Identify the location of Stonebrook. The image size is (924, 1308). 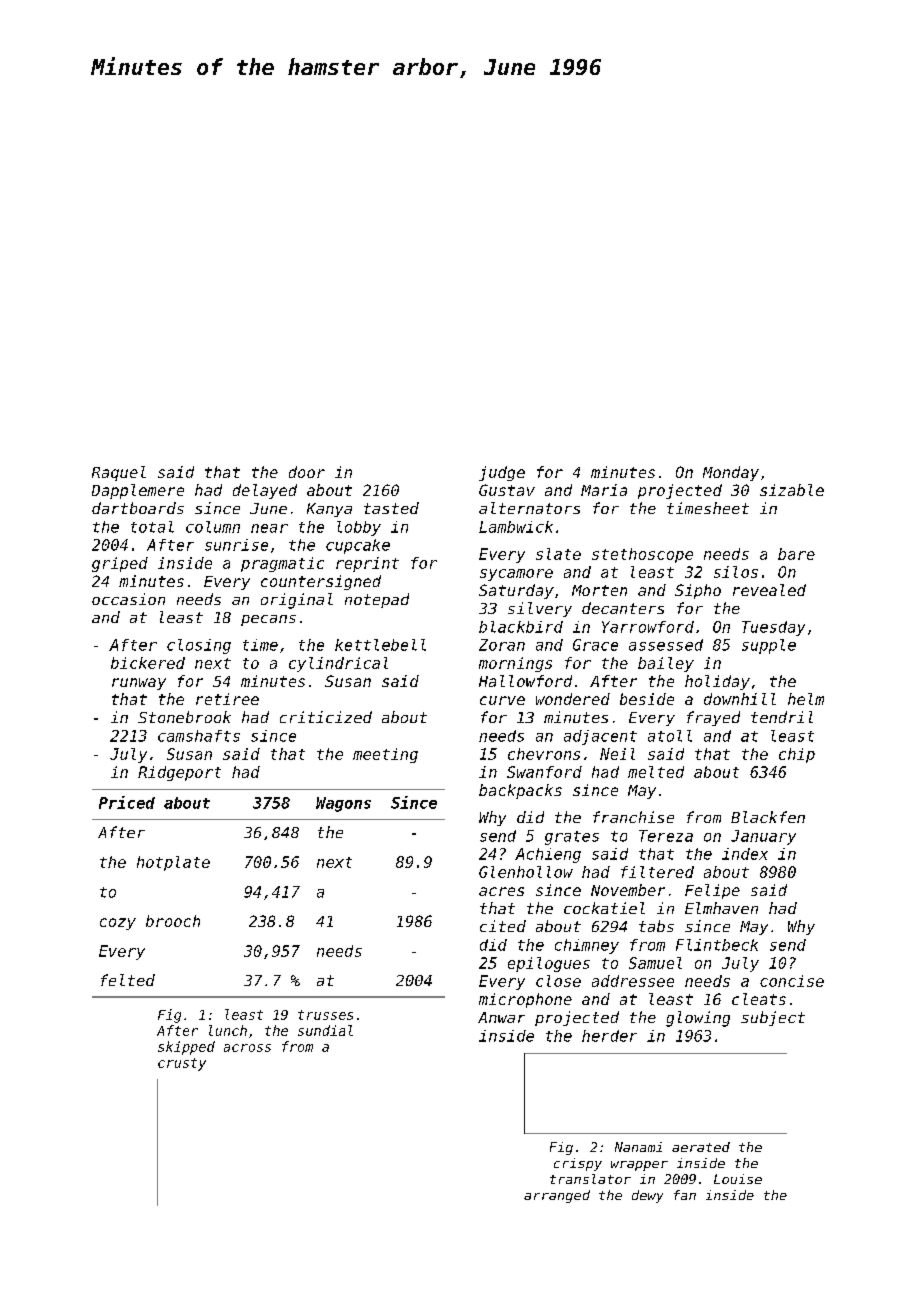
(184, 717).
